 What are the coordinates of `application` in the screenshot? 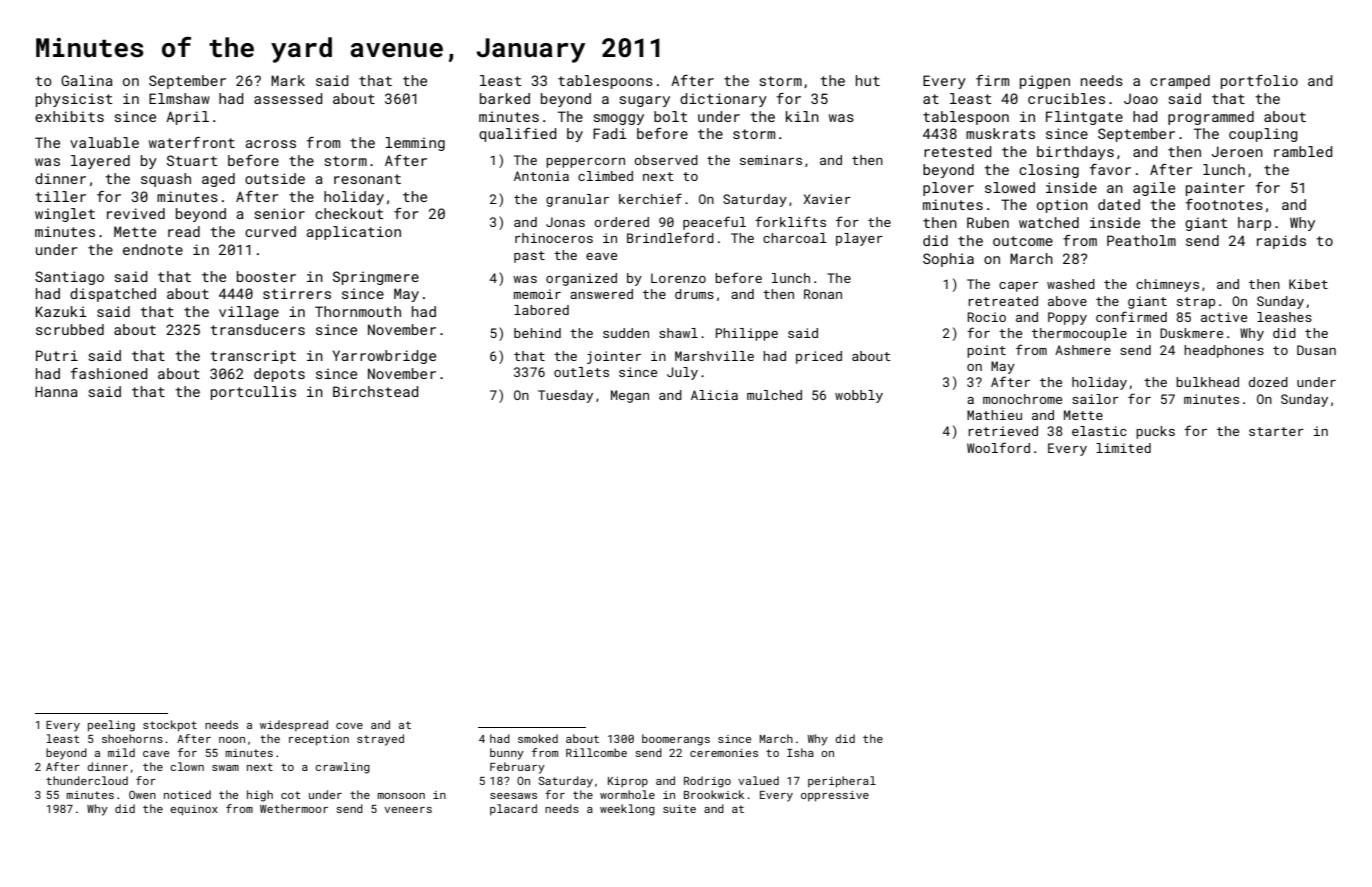 It's located at (353, 233).
